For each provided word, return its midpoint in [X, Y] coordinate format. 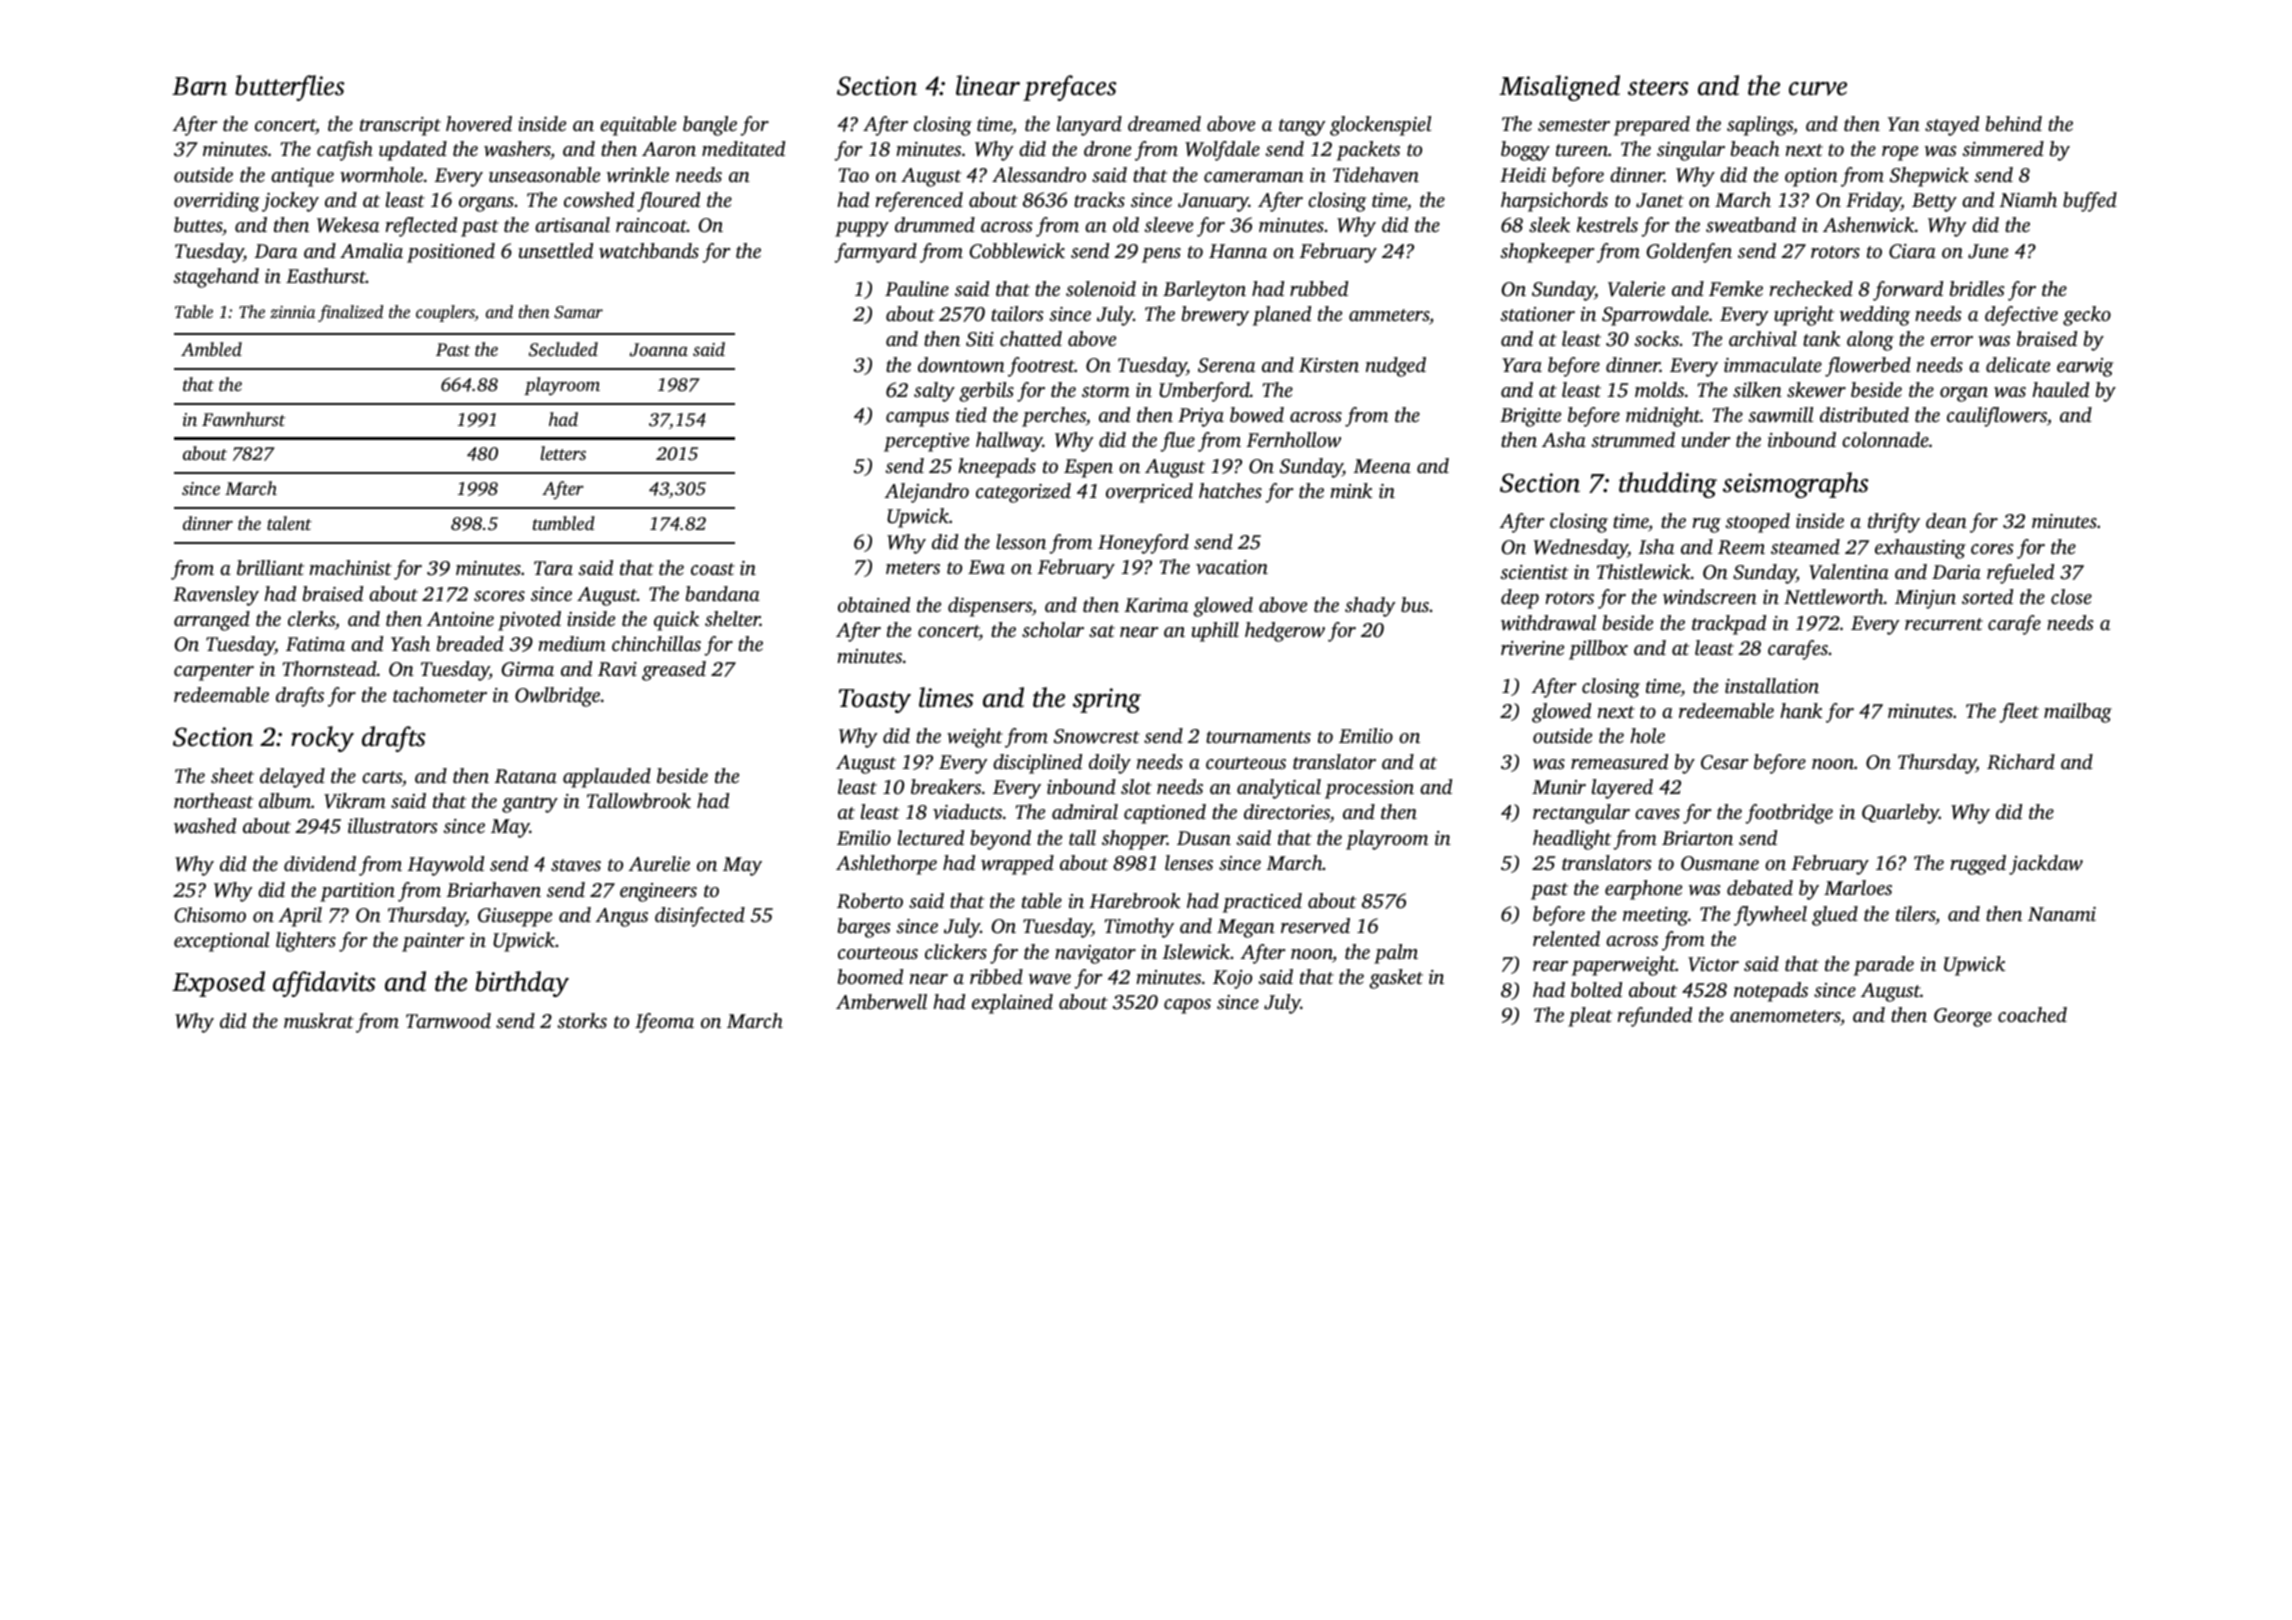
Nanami [2062, 914]
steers [1658, 87]
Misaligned [1559, 88]
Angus [621, 917]
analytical [1279, 789]
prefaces [1070, 88]
